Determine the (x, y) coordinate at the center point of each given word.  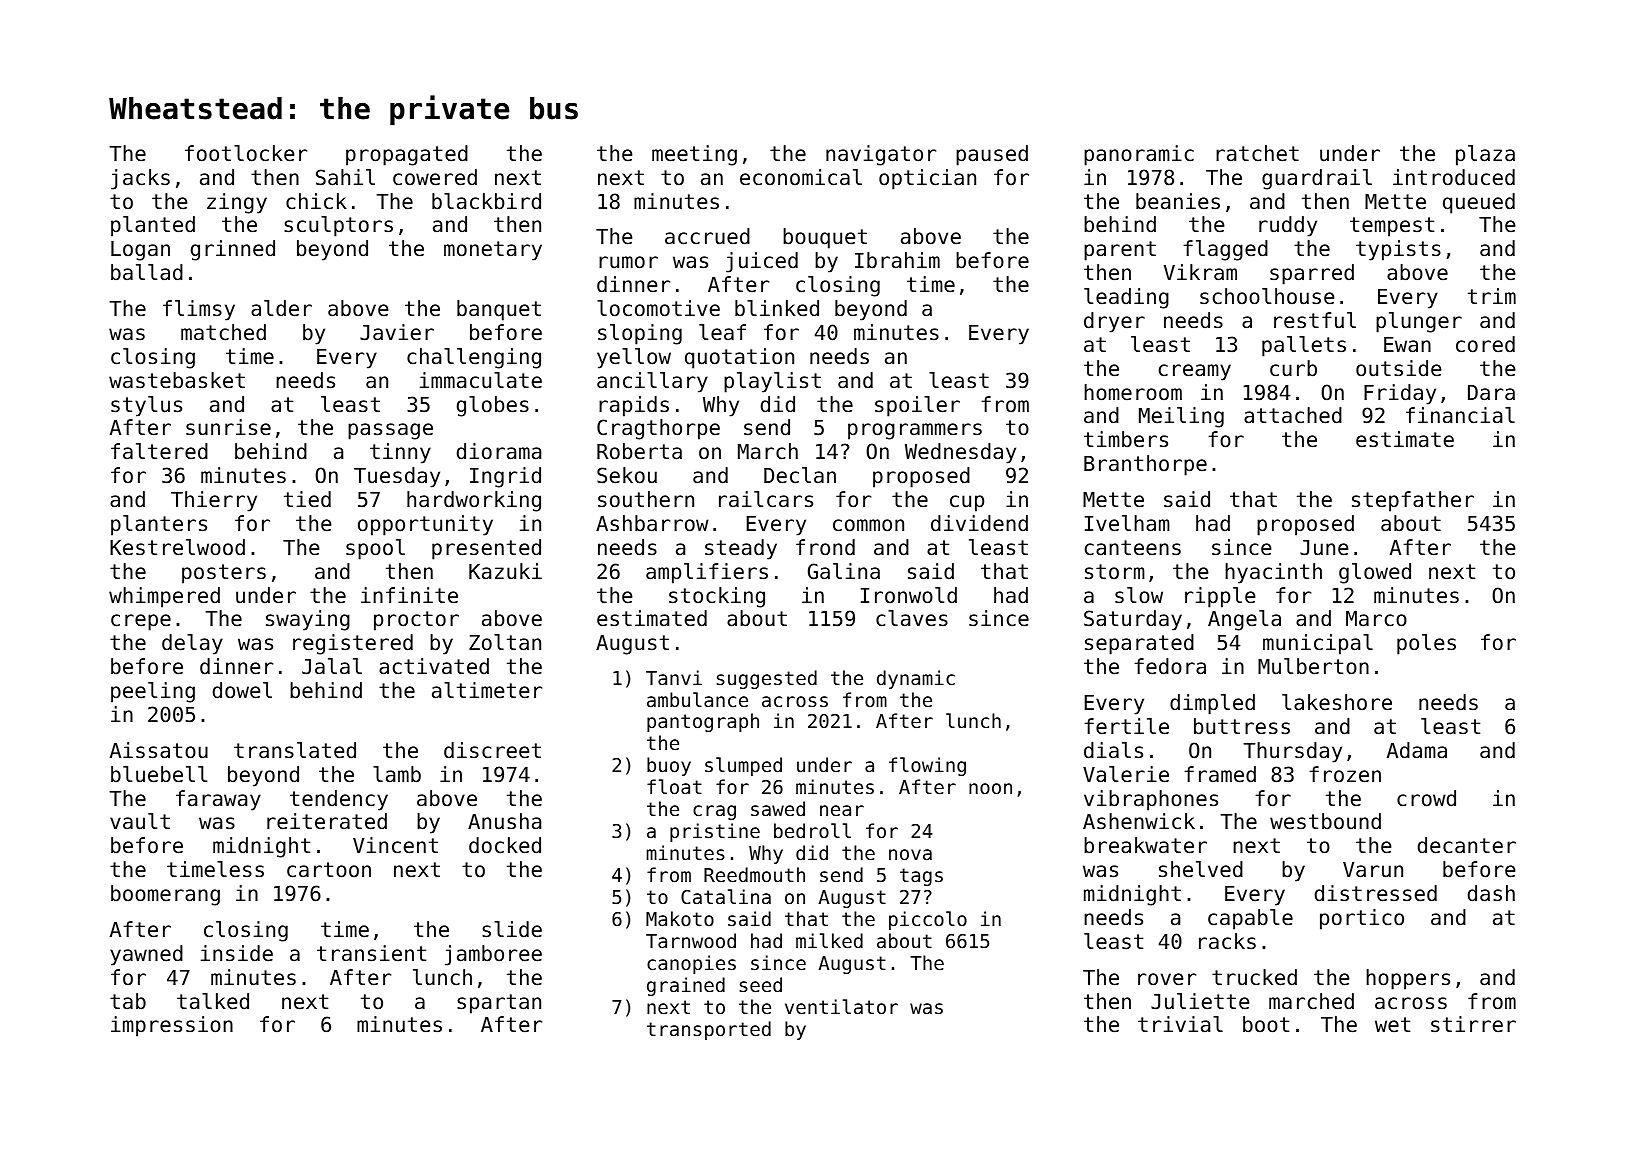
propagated (407, 155)
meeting (694, 155)
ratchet (1257, 153)
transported (709, 1030)
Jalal (332, 666)
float (674, 786)
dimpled (1212, 704)
